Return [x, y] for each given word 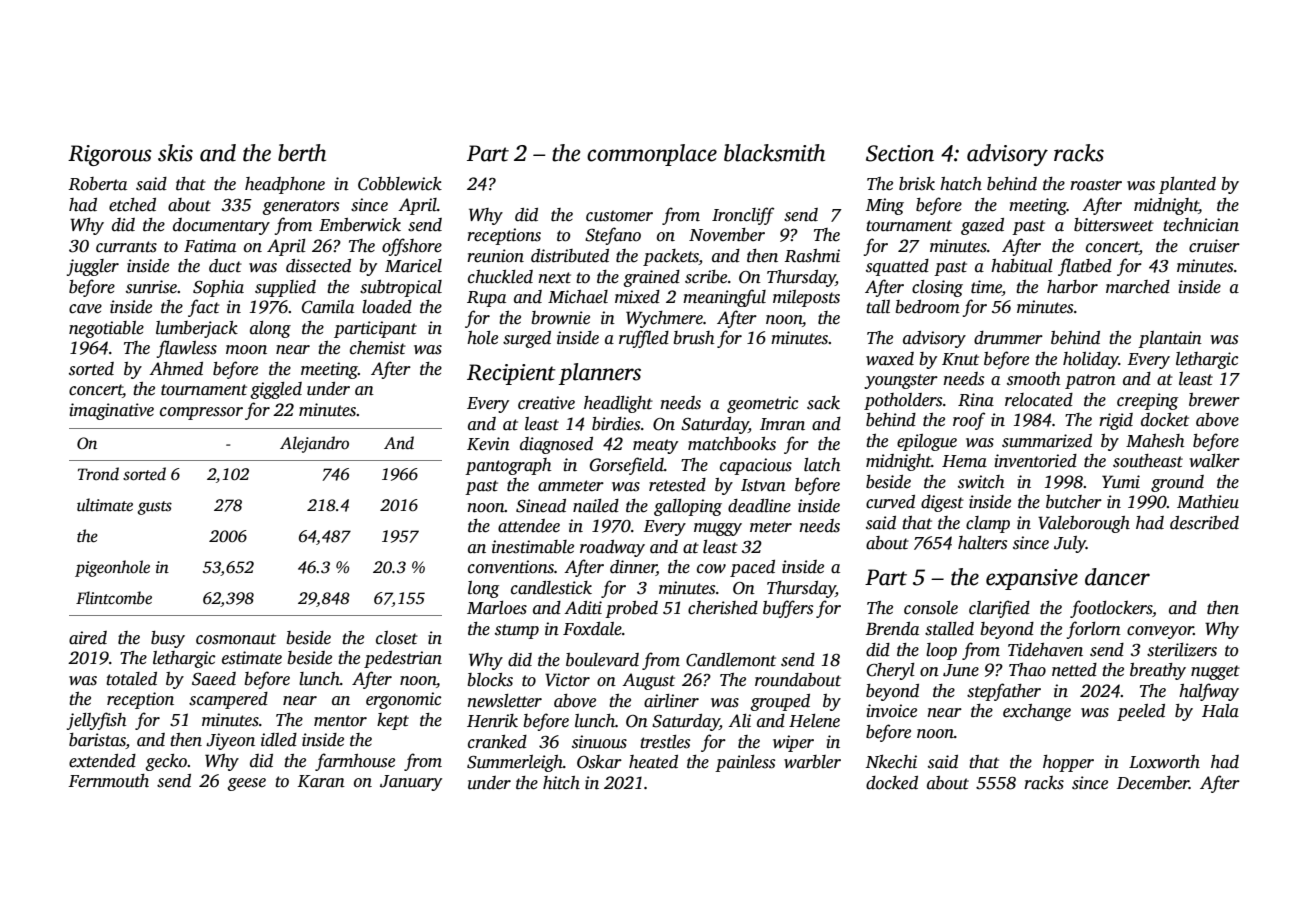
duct [225, 266]
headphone [285, 185]
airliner [671, 701]
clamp [988, 524]
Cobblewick [400, 184]
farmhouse [355, 762]
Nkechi [891, 762]
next [554, 278]
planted [1187, 185]
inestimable [533, 547]
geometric [762, 404]
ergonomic [403, 700]
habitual [1022, 266]
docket [1165, 420]
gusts [154, 508]
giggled [276, 390]
